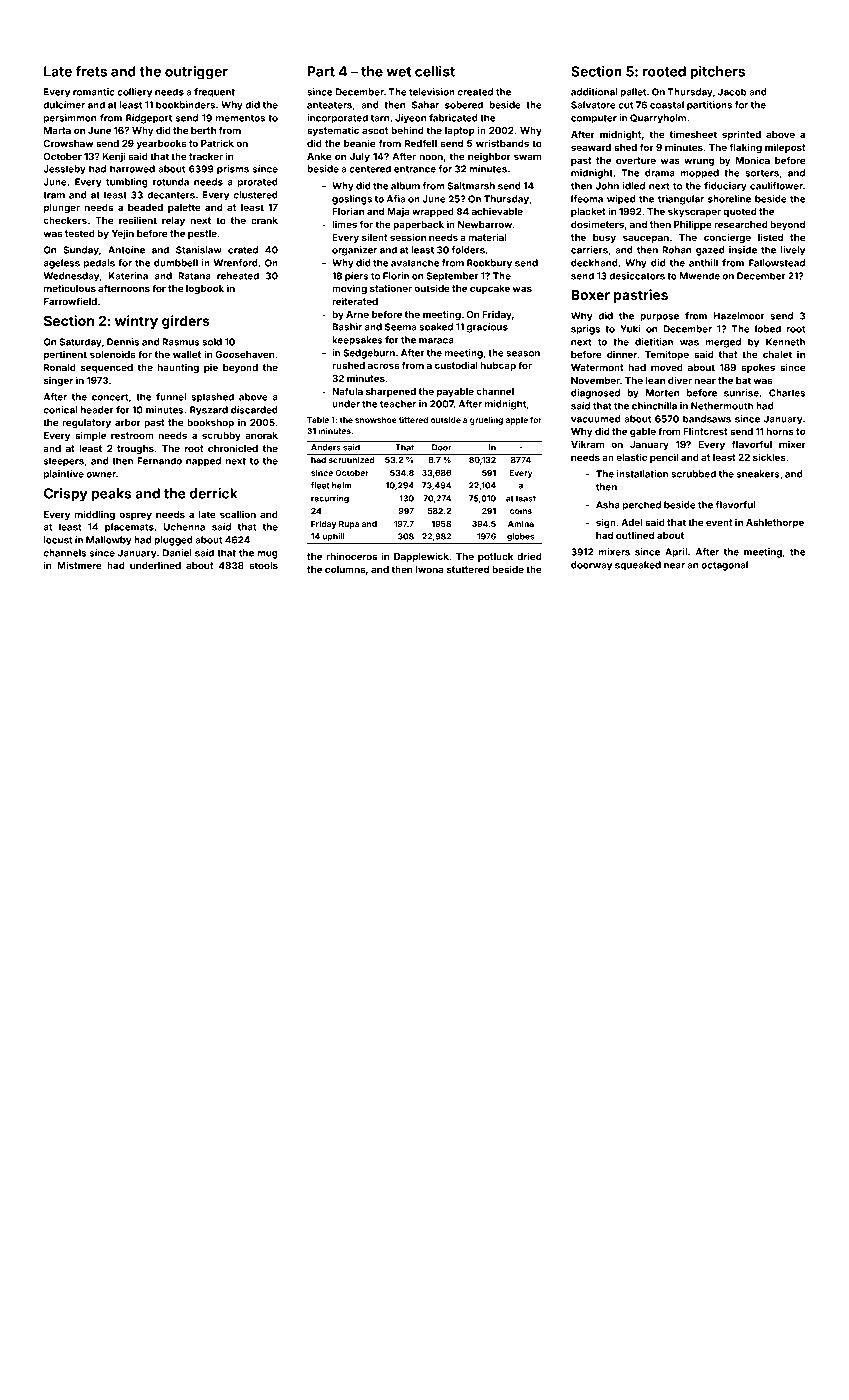 The image size is (849, 1400). What do you see at coordinates (717, 73) in the screenshot?
I see `pitchers` at bounding box center [717, 73].
